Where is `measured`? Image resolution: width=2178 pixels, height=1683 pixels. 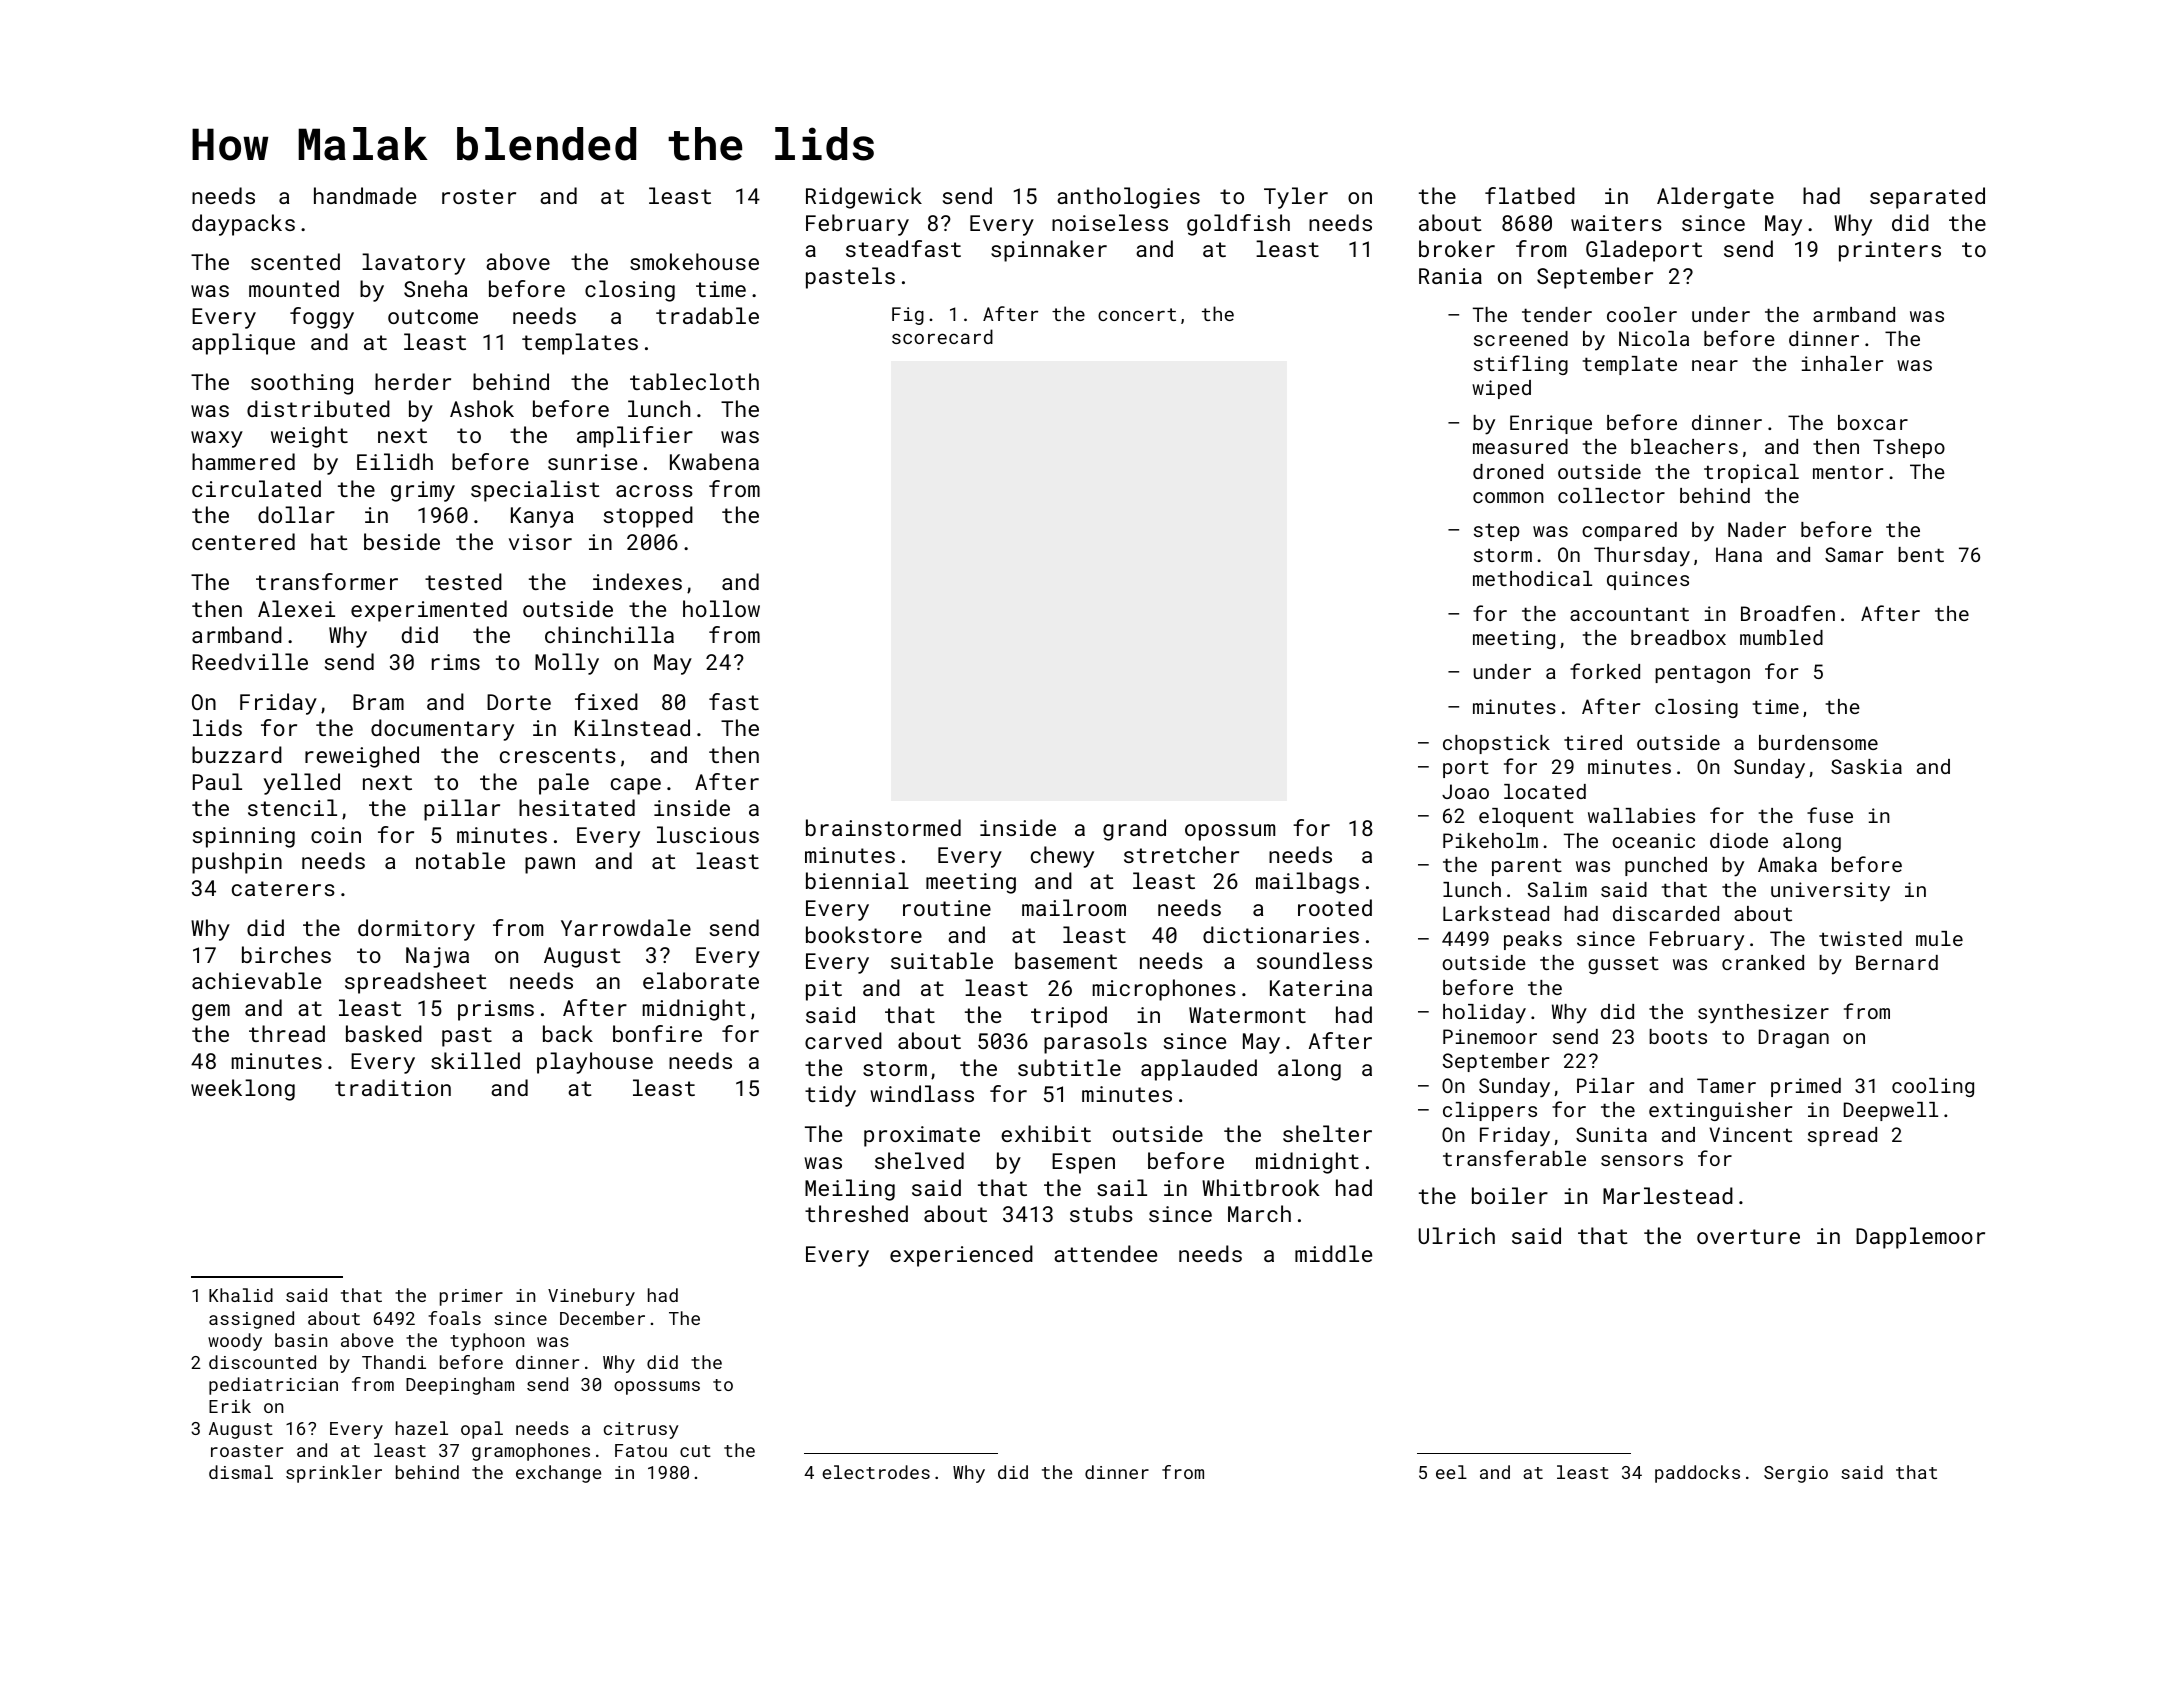
measured is located at coordinates (1520, 446).
